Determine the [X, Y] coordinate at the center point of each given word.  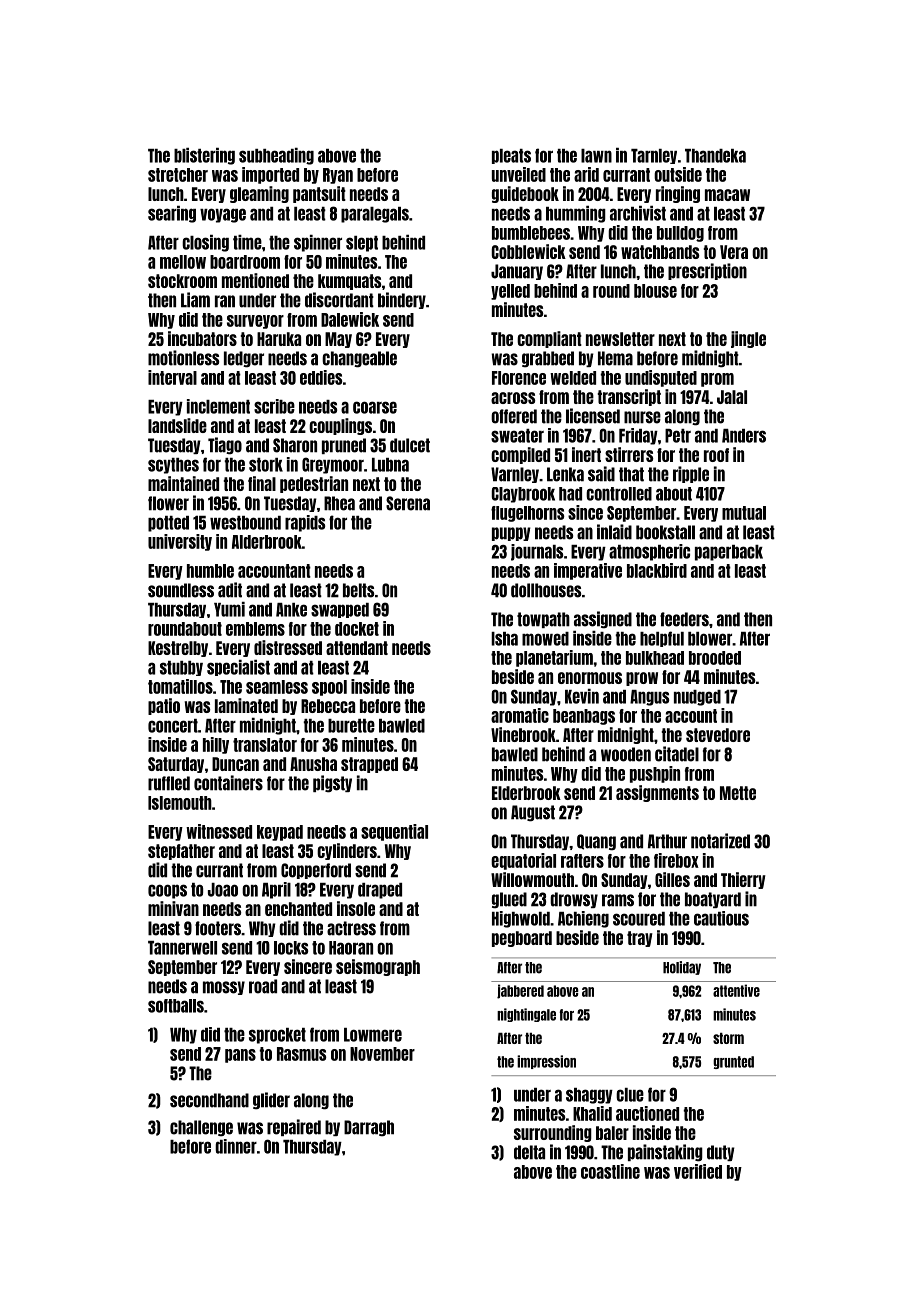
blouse [655, 291]
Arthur [667, 841]
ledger [244, 359]
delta [529, 1152]
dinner [236, 1146]
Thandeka [715, 156]
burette [351, 726]
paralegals [375, 215]
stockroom [182, 281]
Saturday [176, 765]
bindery [402, 300]
